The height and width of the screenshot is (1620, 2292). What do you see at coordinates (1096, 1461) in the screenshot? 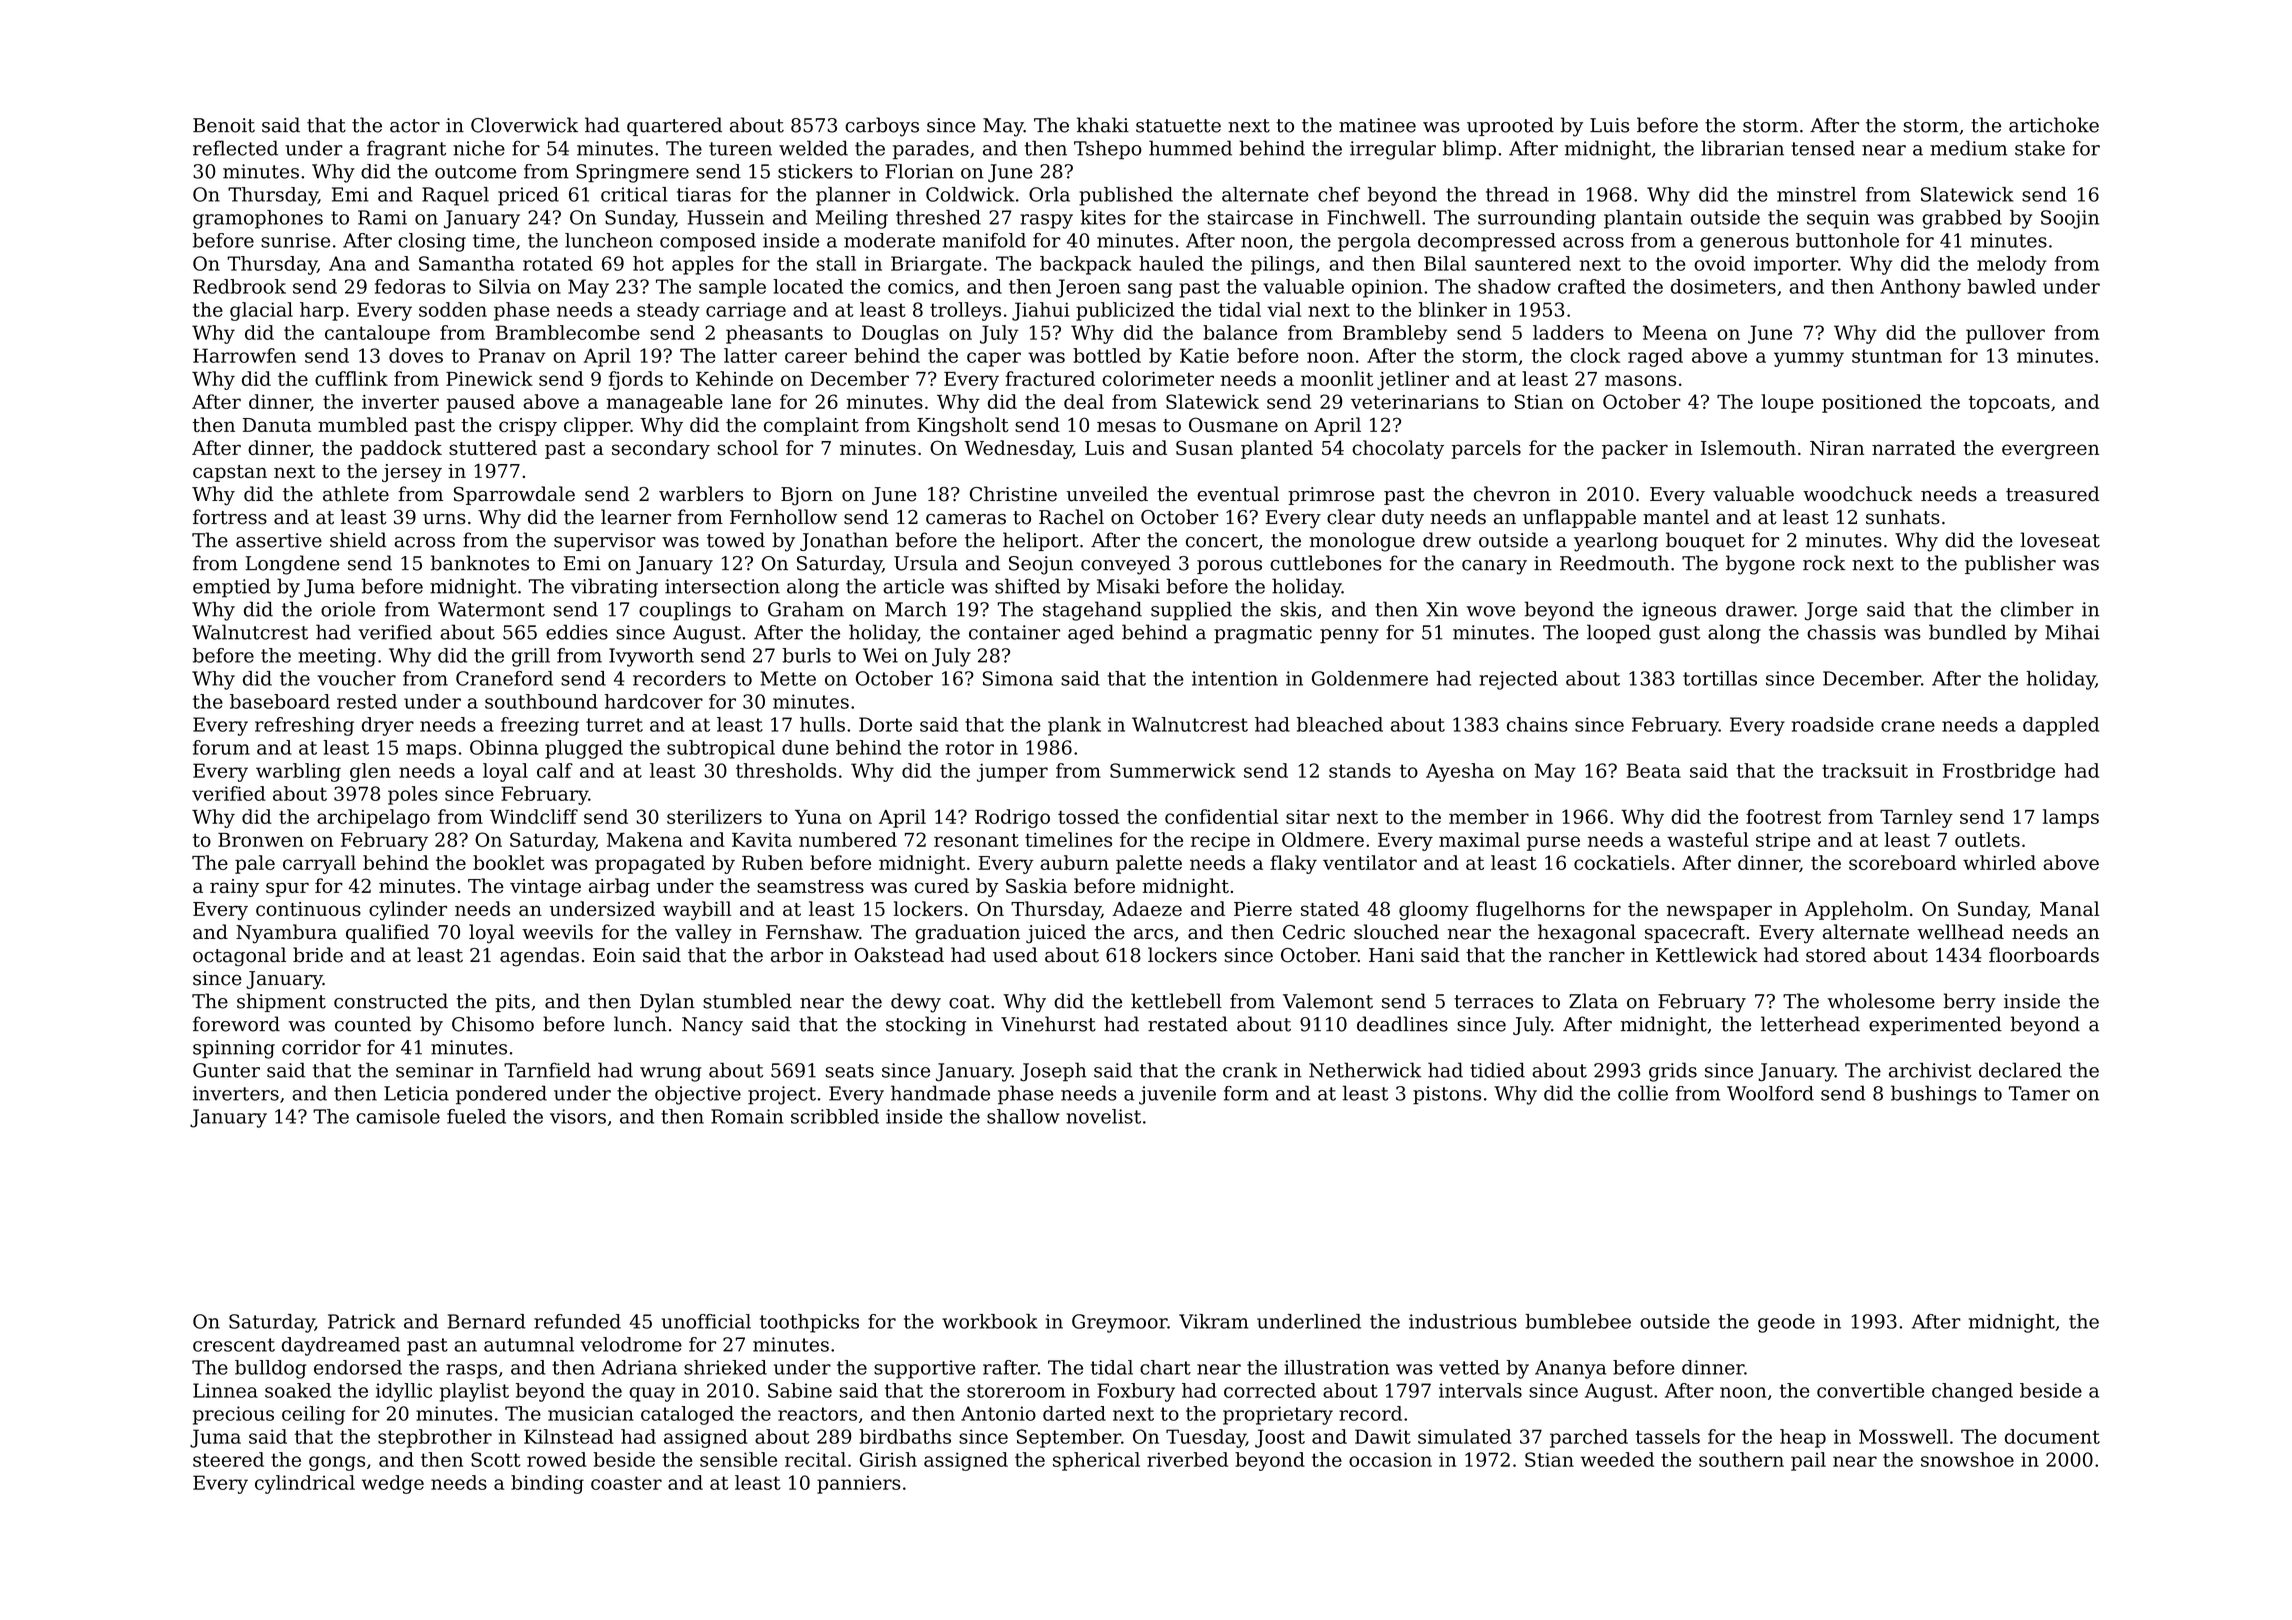
I see `spherical` at bounding box center [1096, 1461].
